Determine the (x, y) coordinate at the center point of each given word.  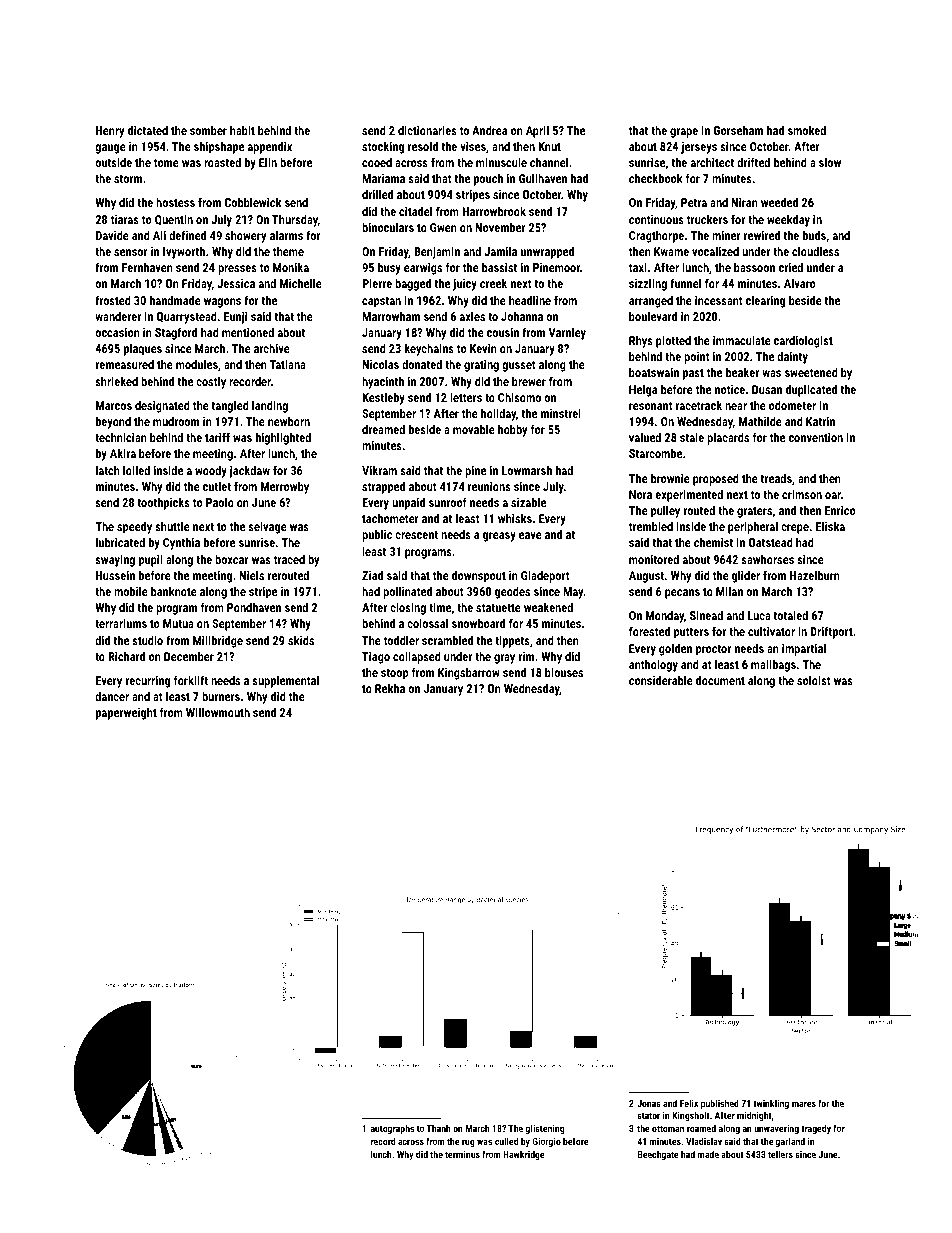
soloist (814, 680)
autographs (392, 1129)
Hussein (115, 575)
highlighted (283, 438)
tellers (780, 1154)
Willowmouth (218, 712)
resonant (651, 406)
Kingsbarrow (469, 673)
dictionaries (427, 130)
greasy (499, 537)
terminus (462, 1154)
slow (830, 162)
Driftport (831, 632)
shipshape (219, 147)
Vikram (379, 470)
